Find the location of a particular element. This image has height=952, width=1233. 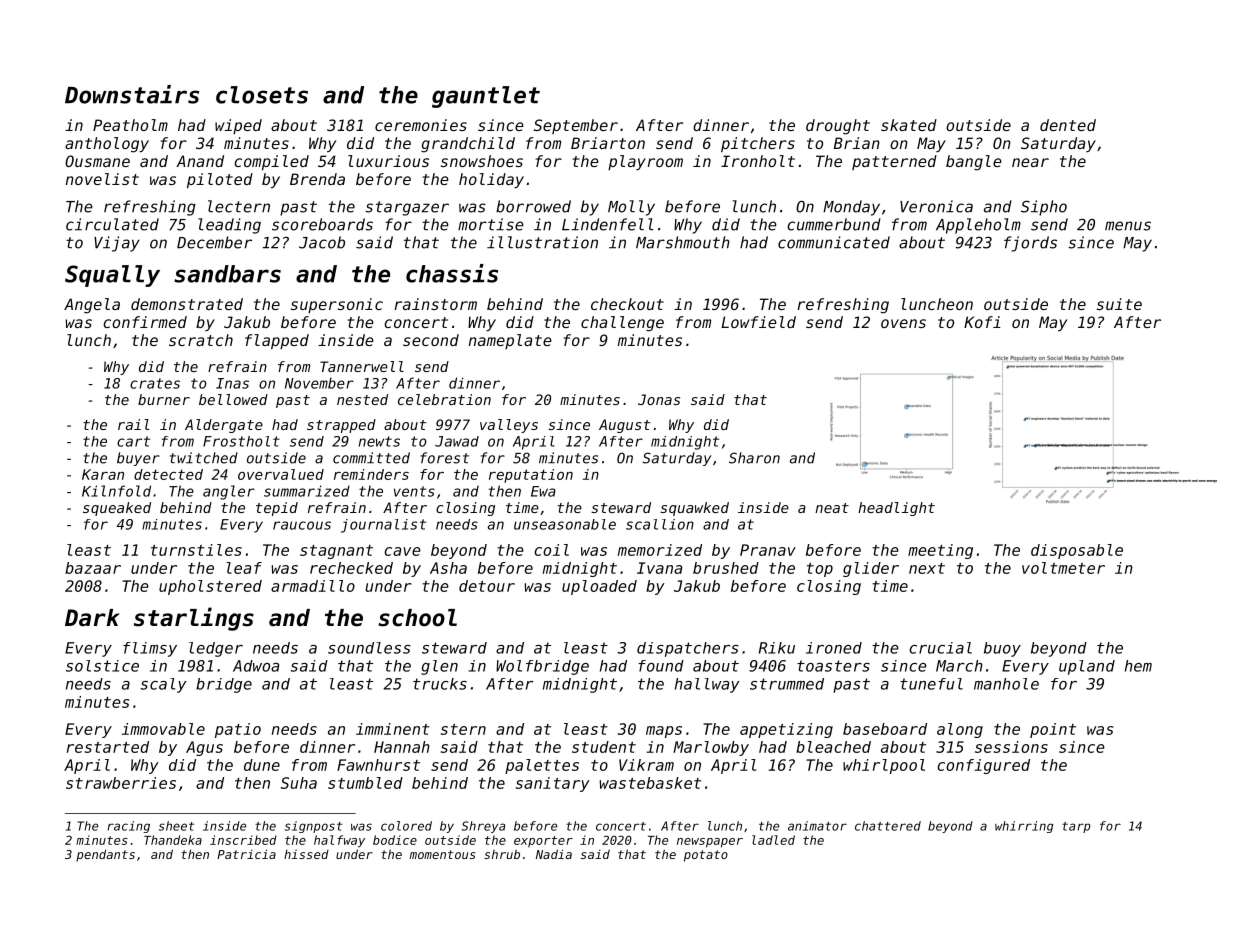

appetizing is located at coordinates (786, 730).
